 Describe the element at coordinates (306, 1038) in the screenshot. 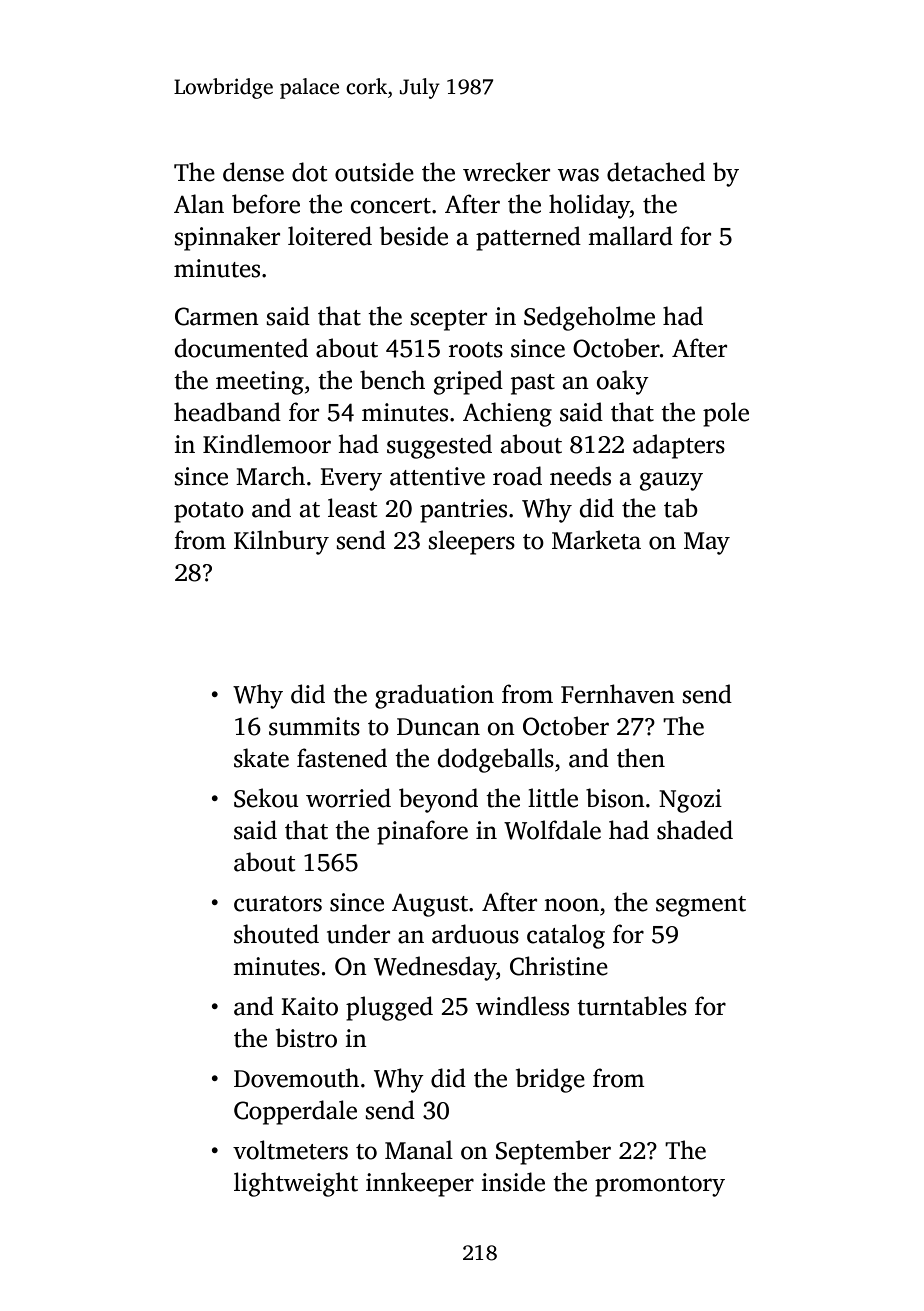

I see `bistro` at that location.
